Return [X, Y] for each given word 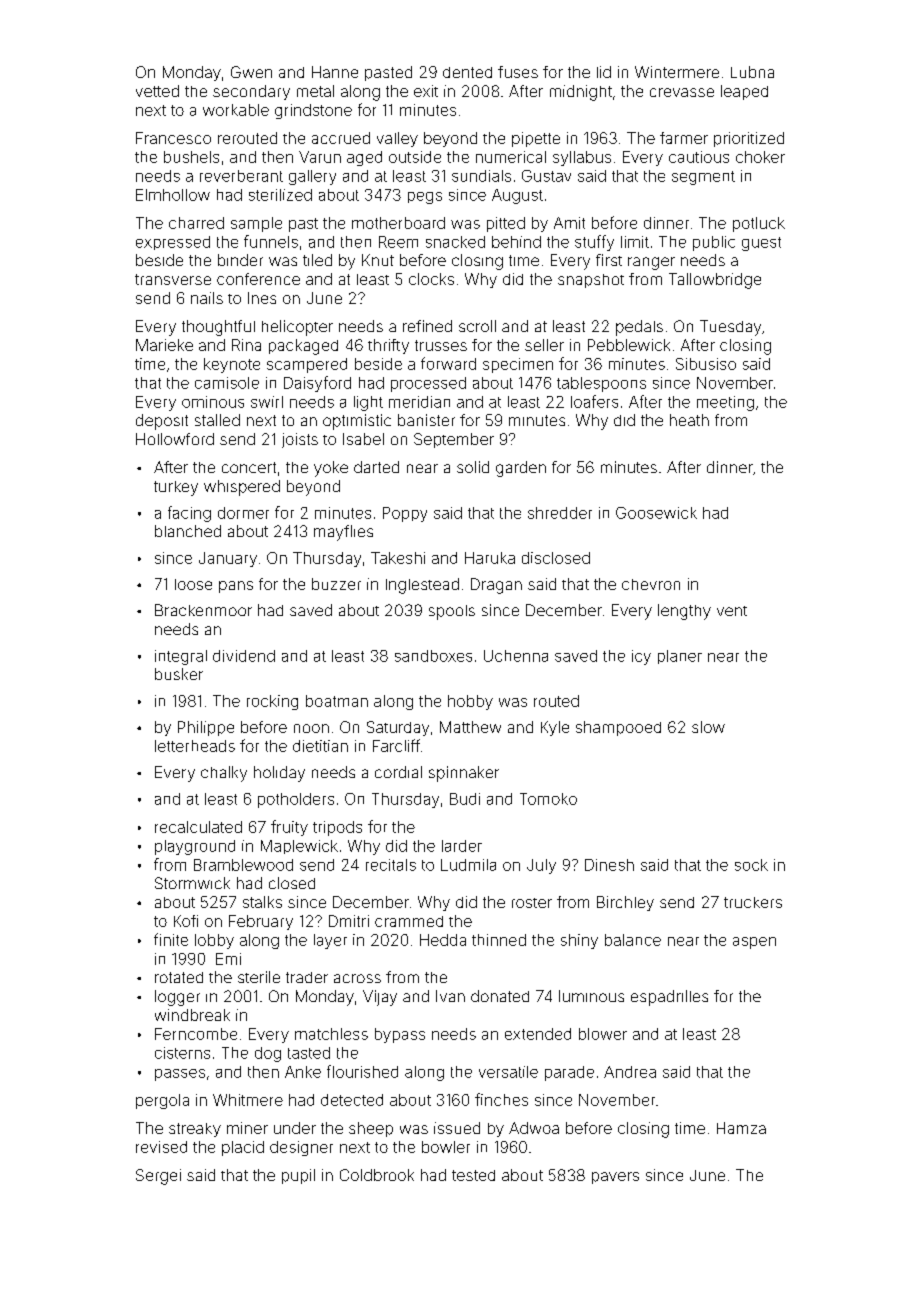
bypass [400, 1035]
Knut [378, 260]
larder [462, 846]
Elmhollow [173, 195]
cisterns [182, 1053]
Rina [246, 345]
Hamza [741, 1128]
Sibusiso [706, 364]
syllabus [582, 158]
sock [751, 865]
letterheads [195, 746]
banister [426, 420]
